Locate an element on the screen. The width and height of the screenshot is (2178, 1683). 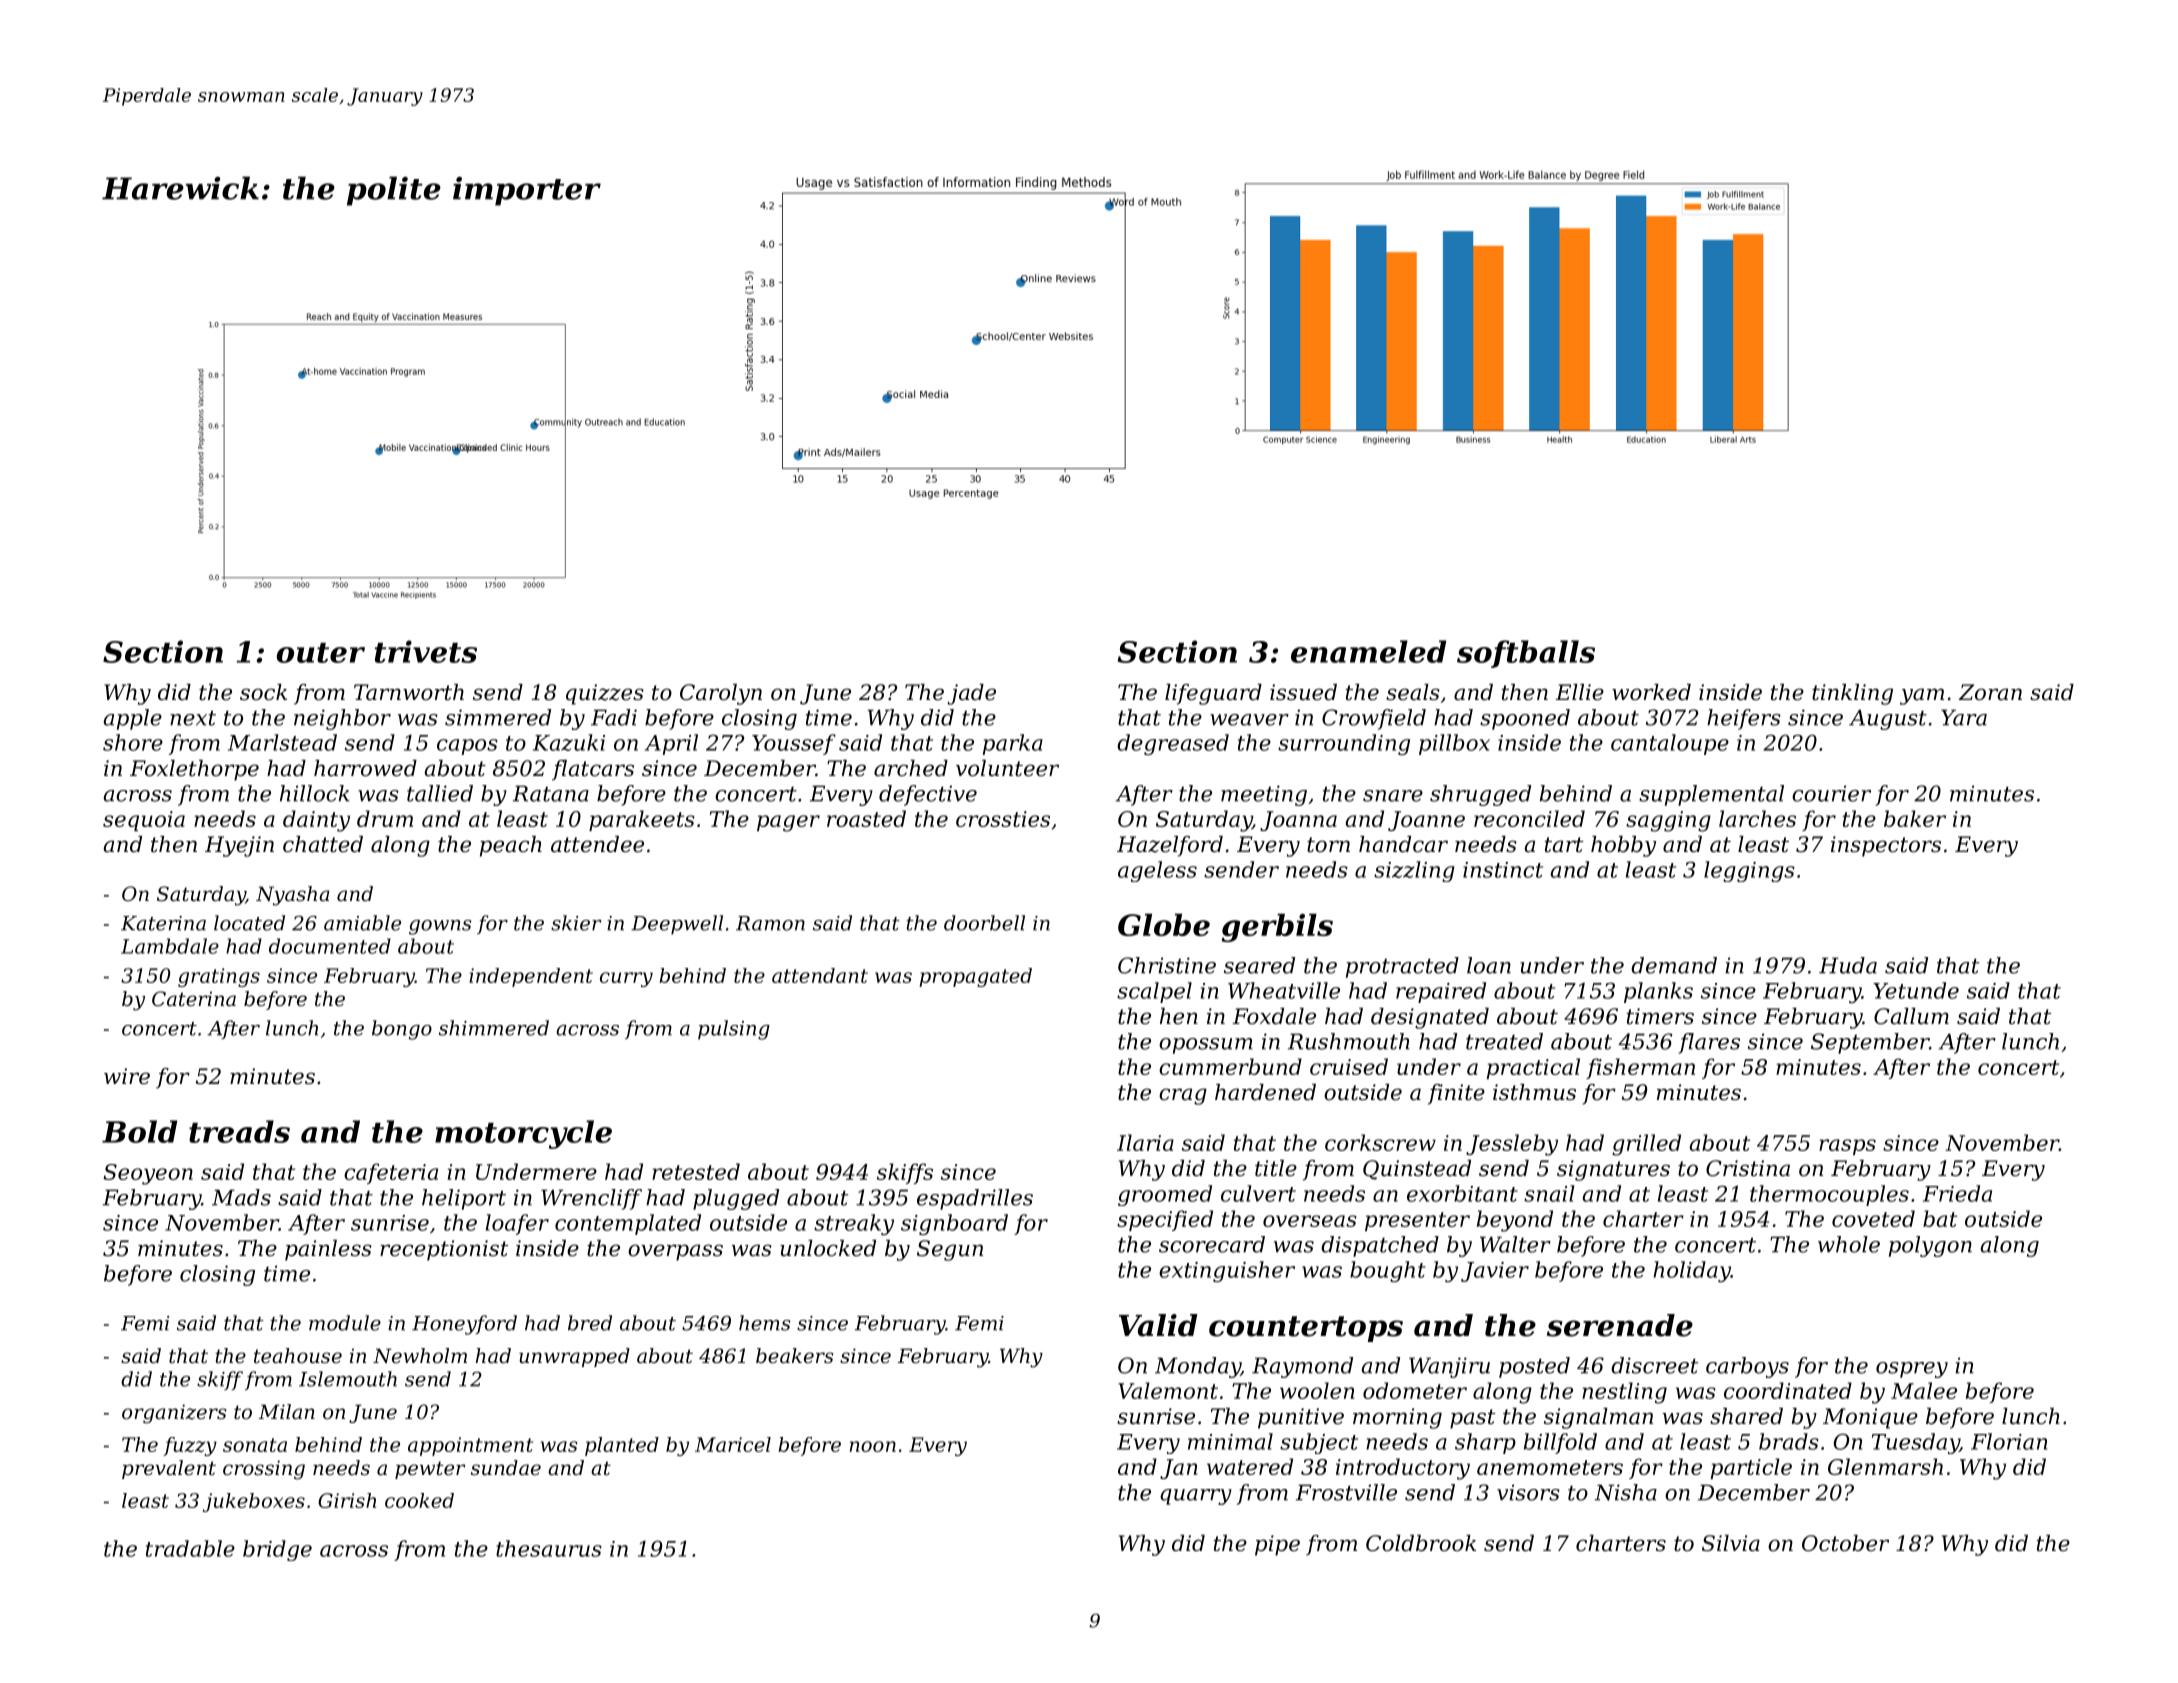
flares is located at coordinates (1709, 1043).
